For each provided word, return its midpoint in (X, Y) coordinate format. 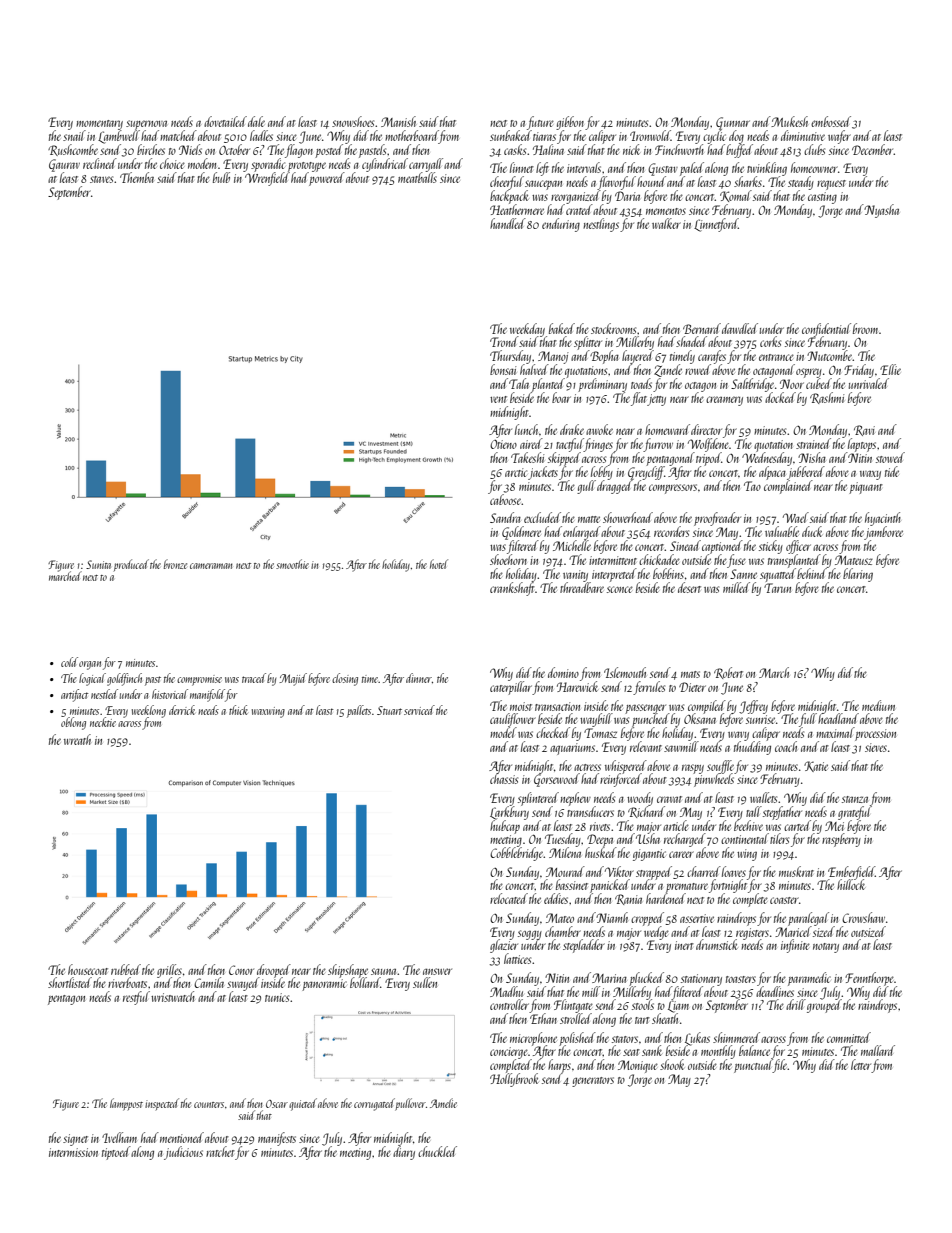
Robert (728, 673)
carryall (426, 165)
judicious (183, 1153)
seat (631, 1052)
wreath (77, 739)
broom (865, 328)
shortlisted (70, 982)
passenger (645, 709)
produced (131, 565)
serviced (419, 710)
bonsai (503, 369)
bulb (221, 177)
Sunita (98, 564)
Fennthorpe (870, 979)
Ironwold (650, 135)
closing (345, 679)
